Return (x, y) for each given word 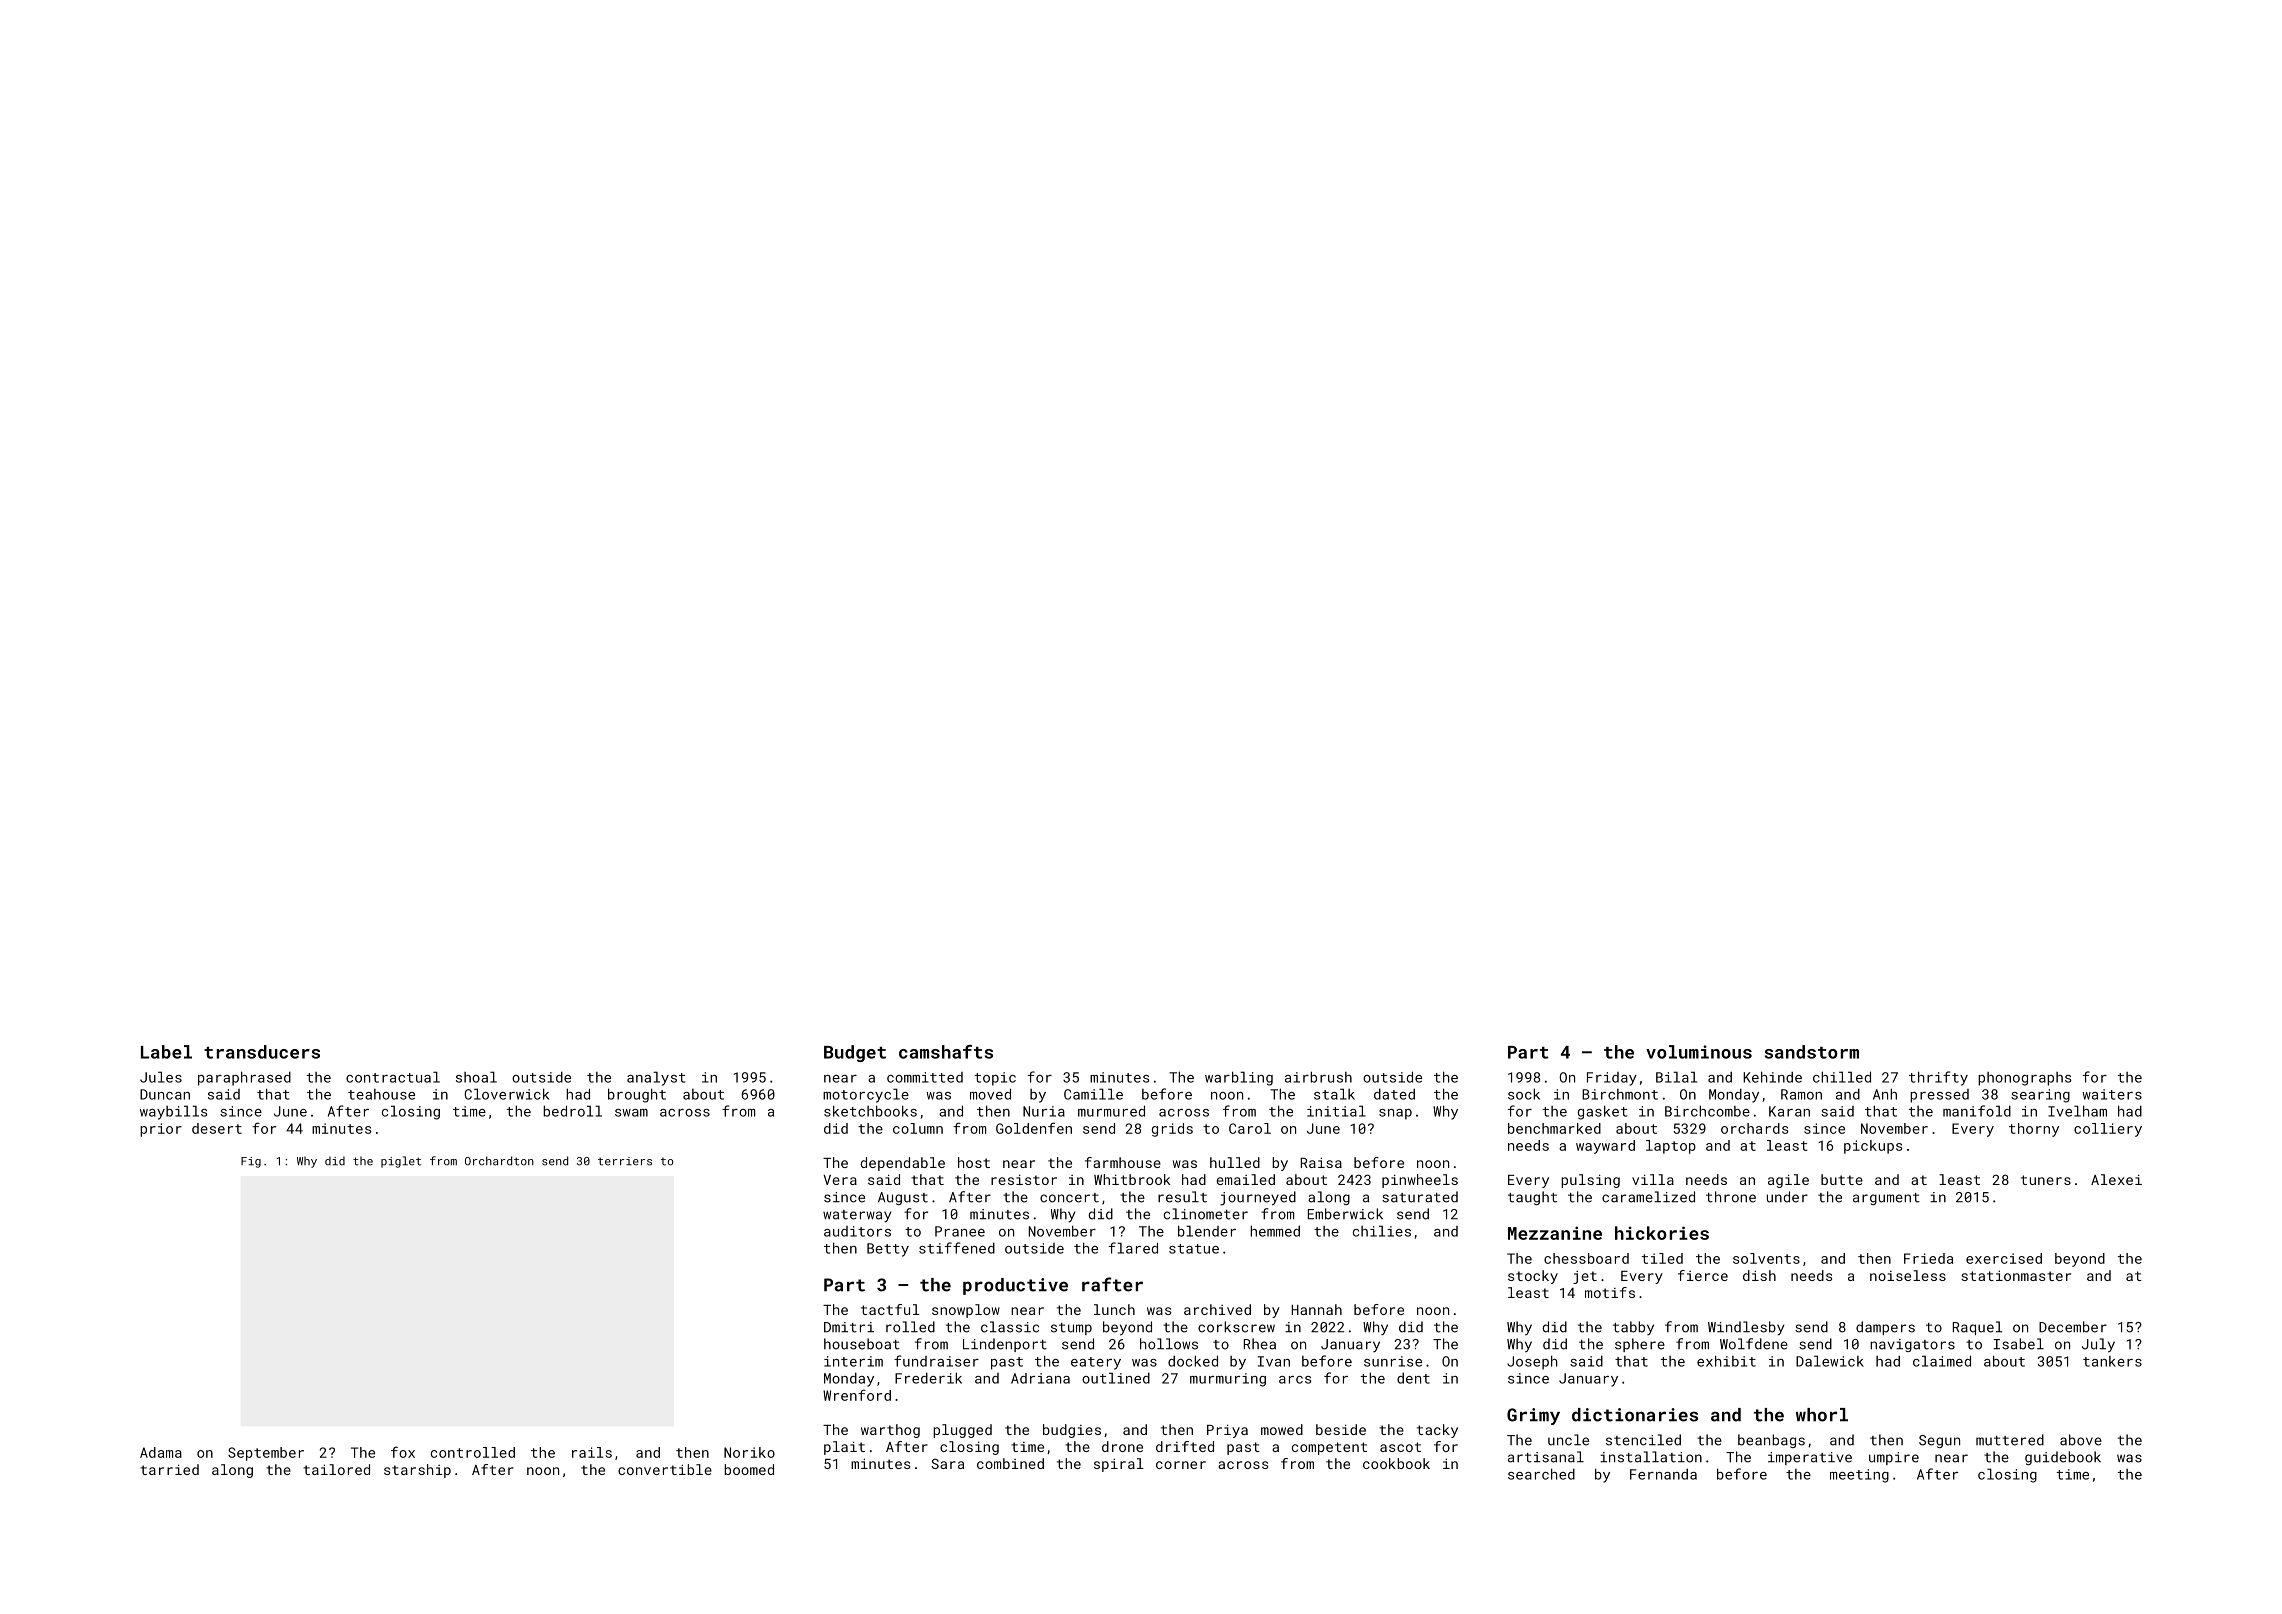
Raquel (1977, 1328)
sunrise (1393, 1361)
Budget (855, 1053)
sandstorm (1812, 1052)
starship (417, 1471)
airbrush (1318, 1077)
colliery (2108, 1130)
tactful (890, 1309)
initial (1336, 1111)
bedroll (572, 1111)
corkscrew (1236, 1327)
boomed (749, 1469)
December (2073, 1327)
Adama (161, 1452)
